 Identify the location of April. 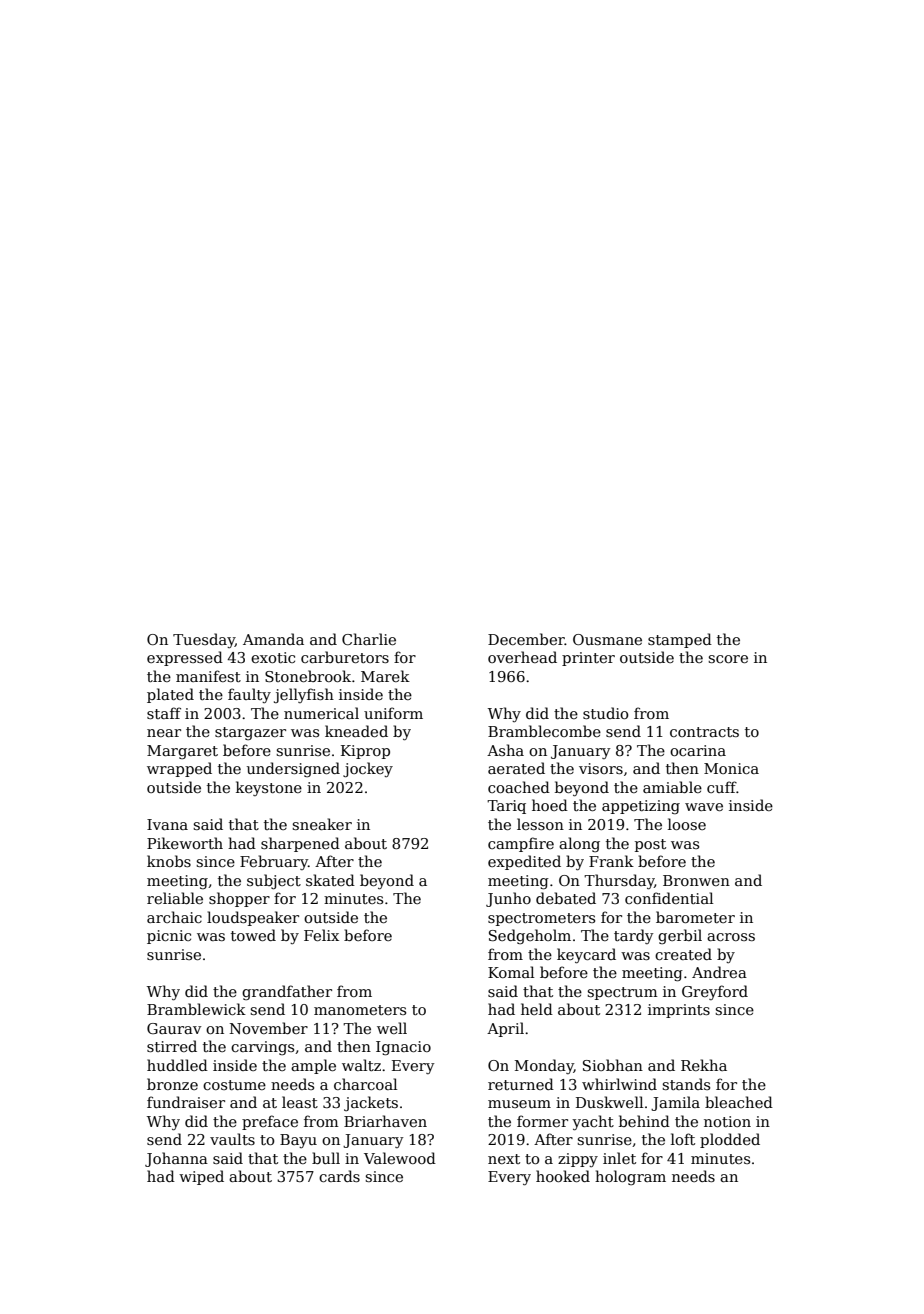
(505, 1029).
